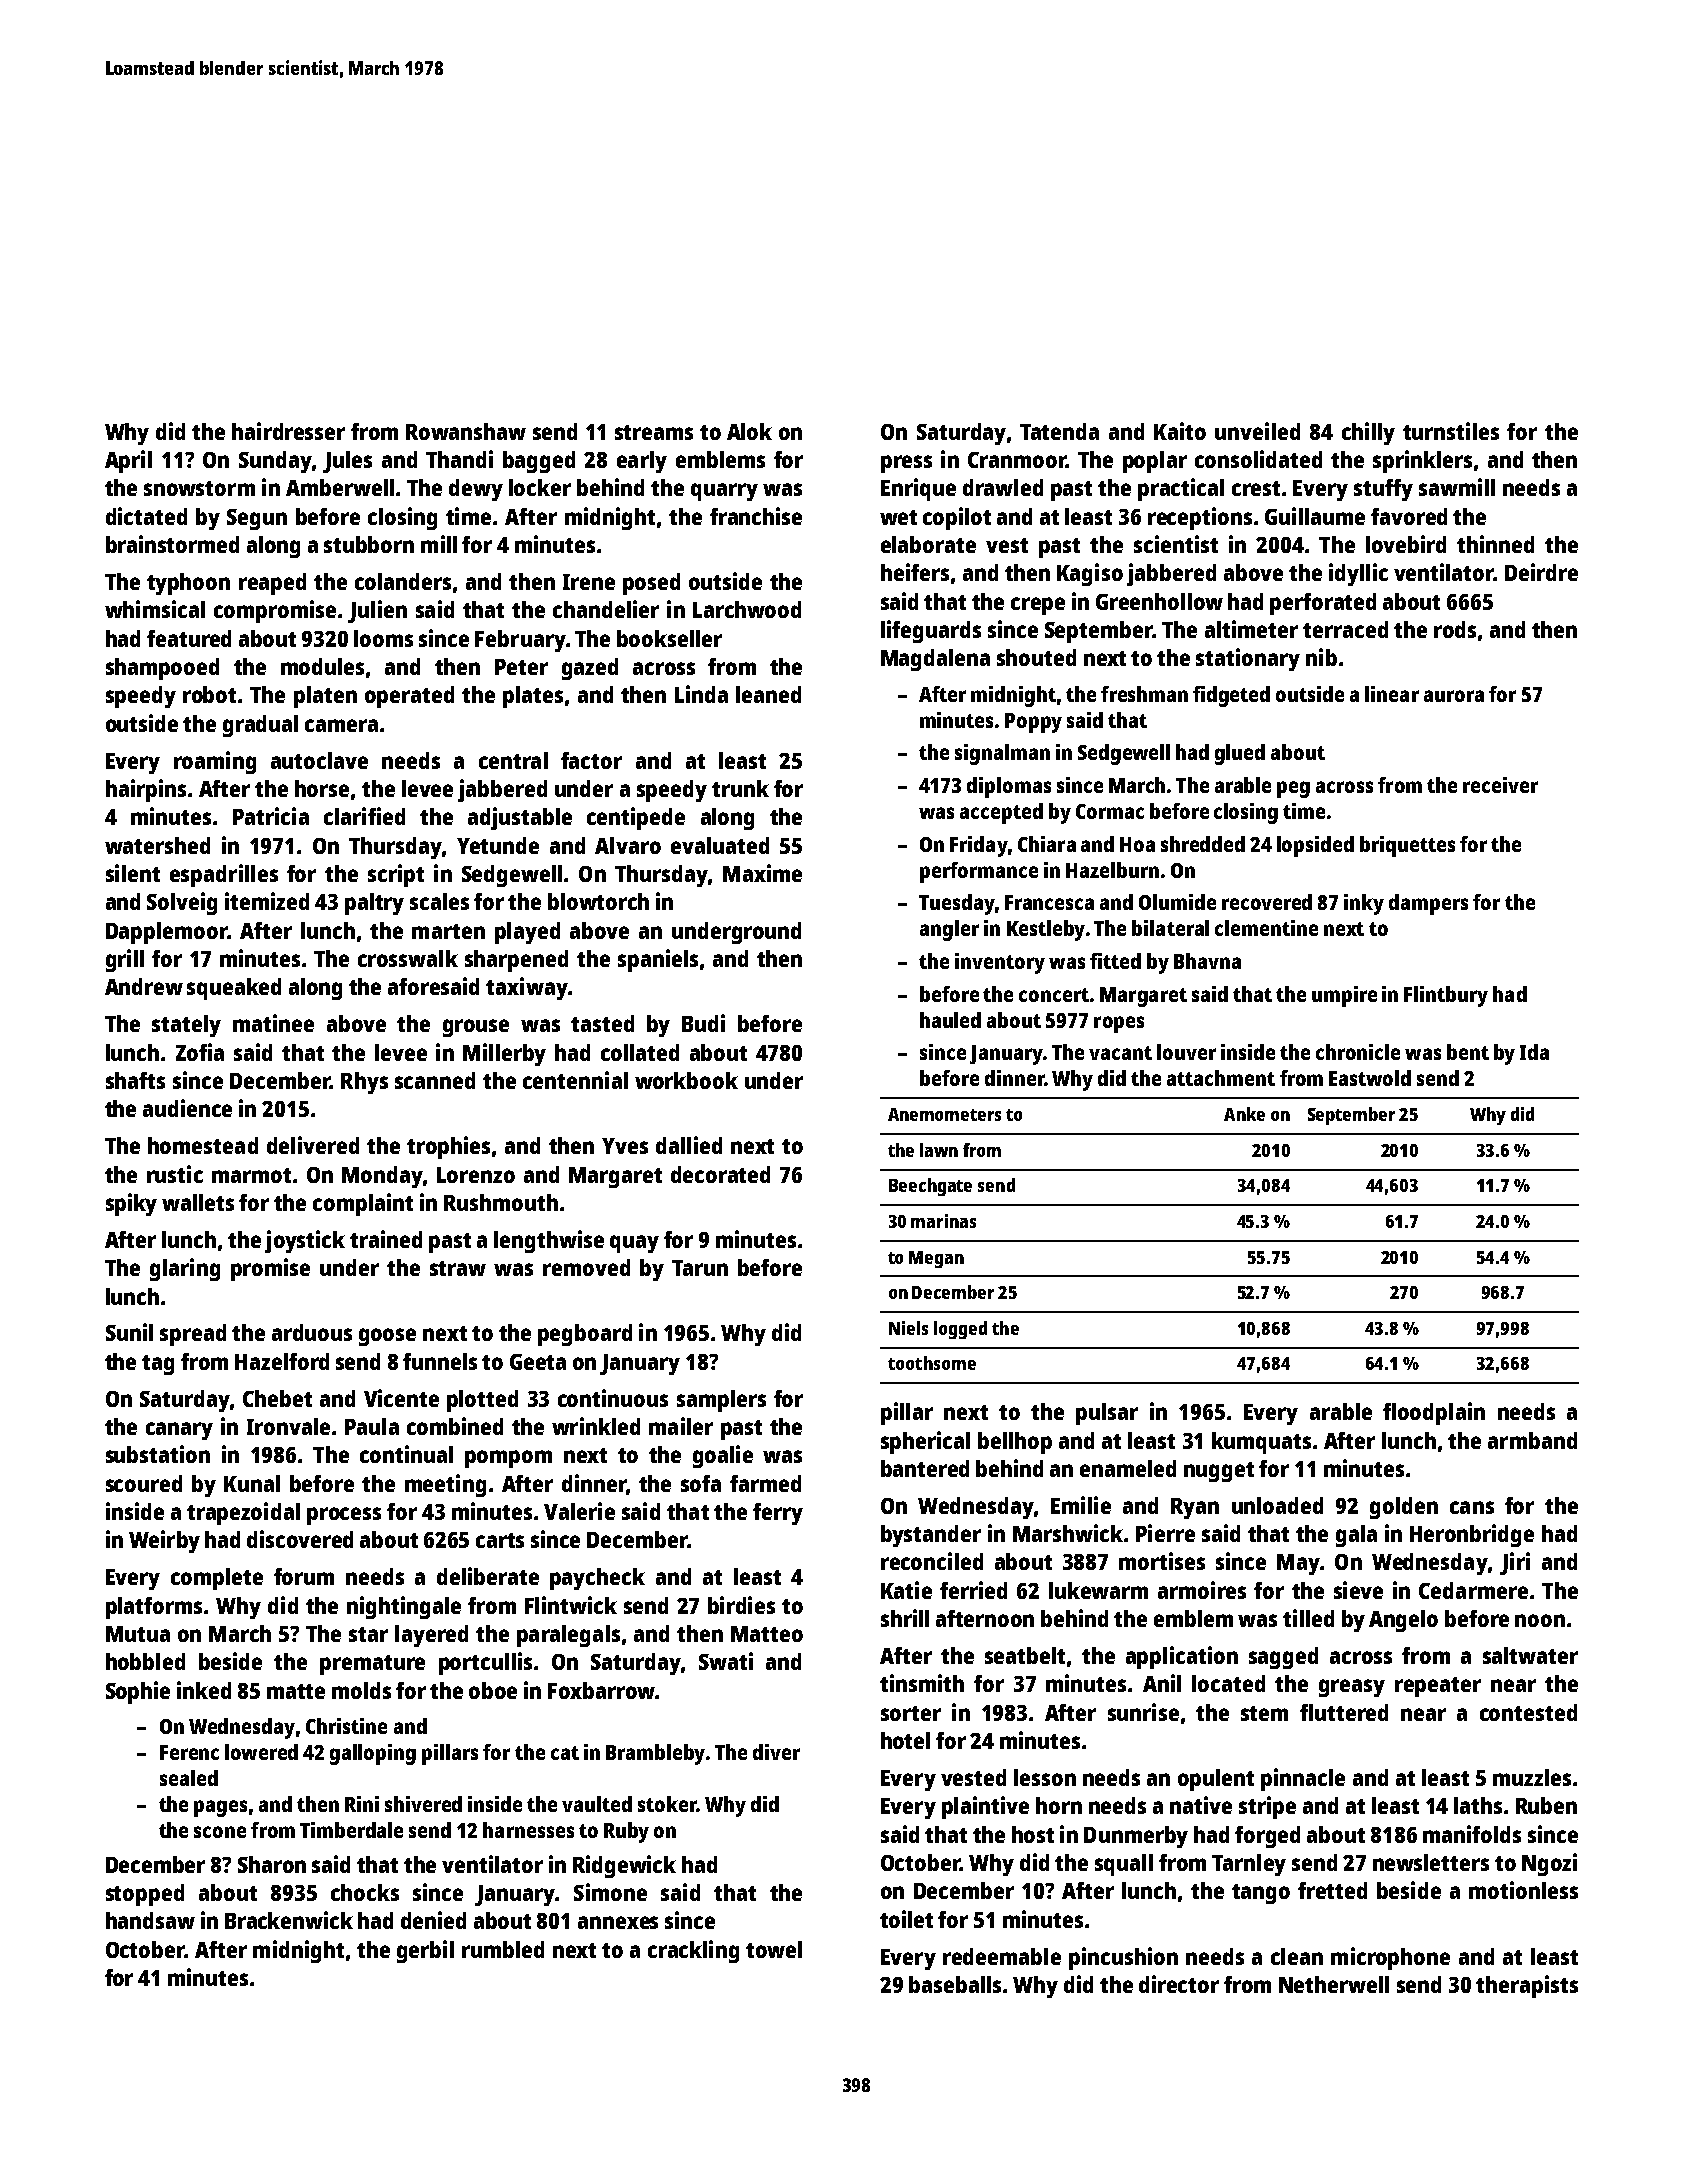  Describe the element at coordinates (1468, 1052) in the screenshot. I see `bent` at that location.
